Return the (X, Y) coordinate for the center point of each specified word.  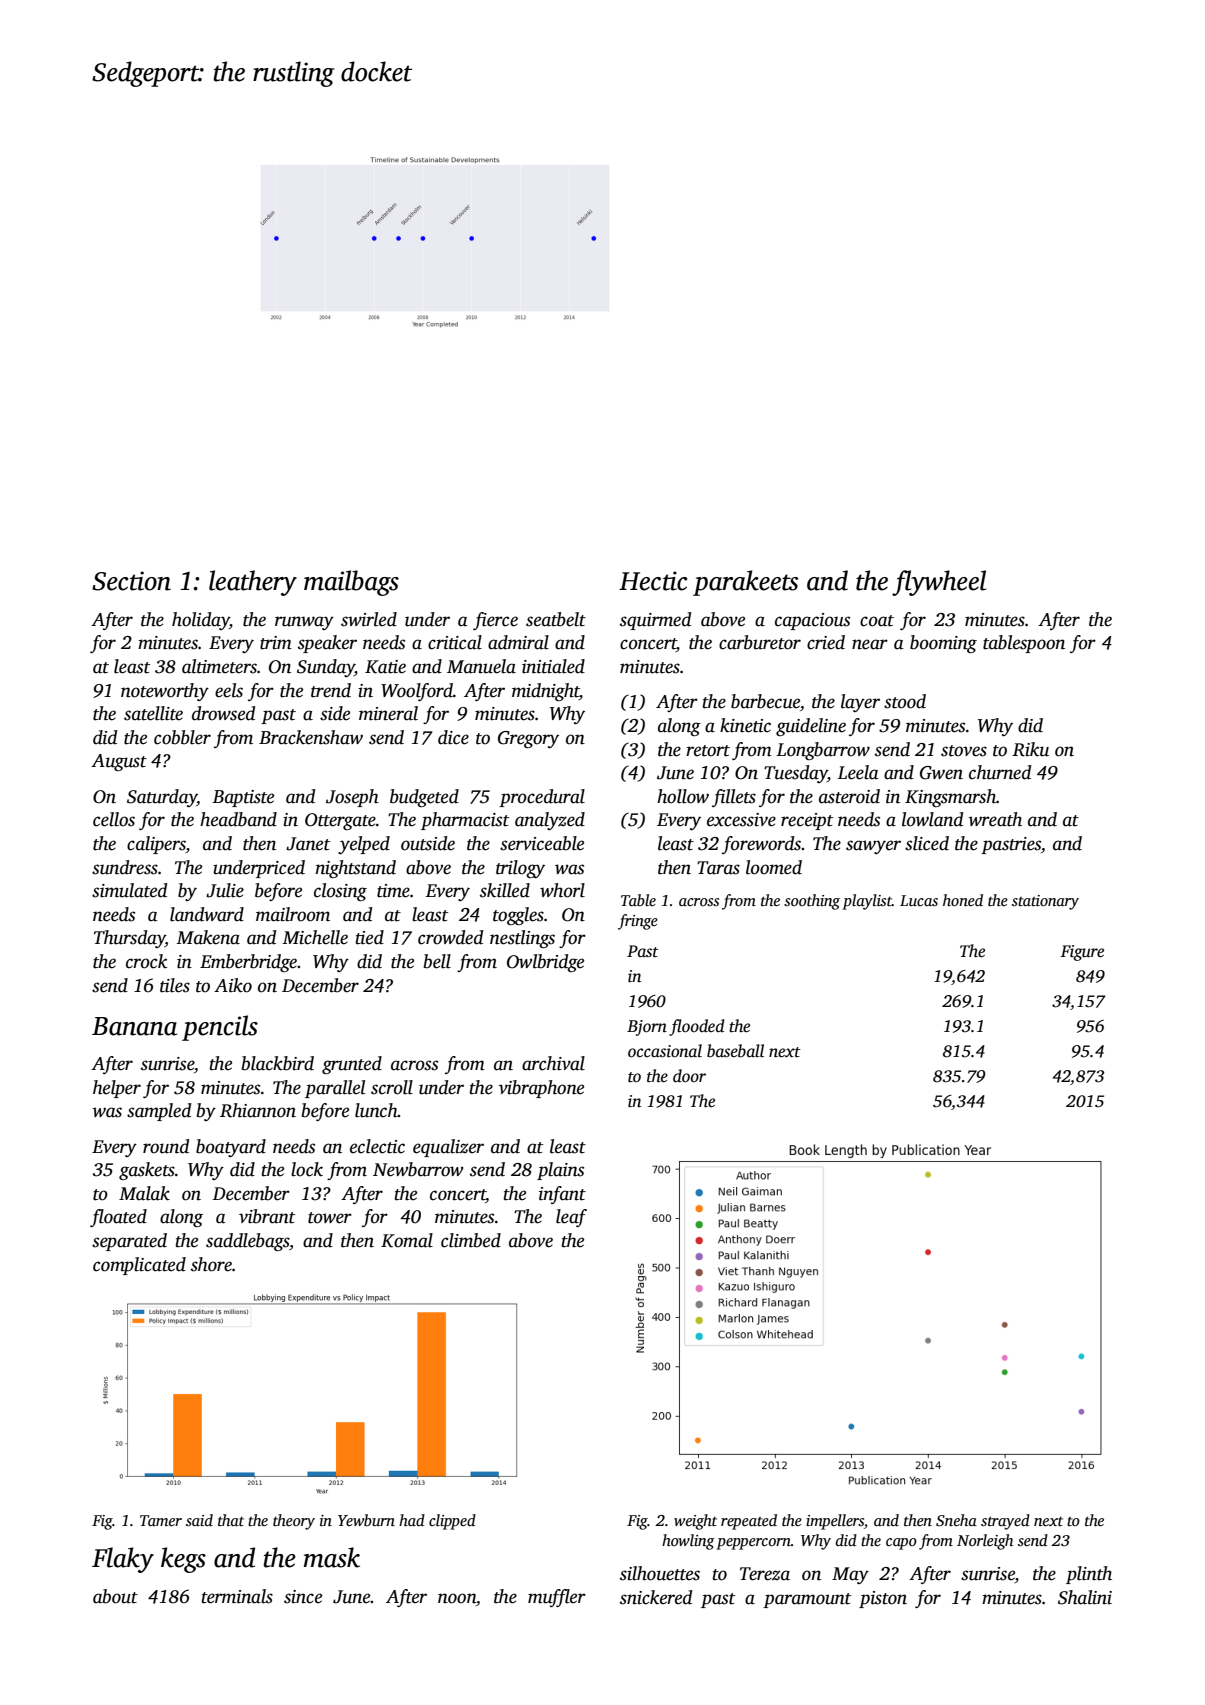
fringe (638, 922)
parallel (335, 1089)
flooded (696, 1027)
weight (695, 1522)
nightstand (356, 869)
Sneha (956, 1520)
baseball (735, 1051)
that (231, 1520)
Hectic (653, 581)
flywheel (939, 583)
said (199, 1520)
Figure (1082, 953)
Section (131, 581)
